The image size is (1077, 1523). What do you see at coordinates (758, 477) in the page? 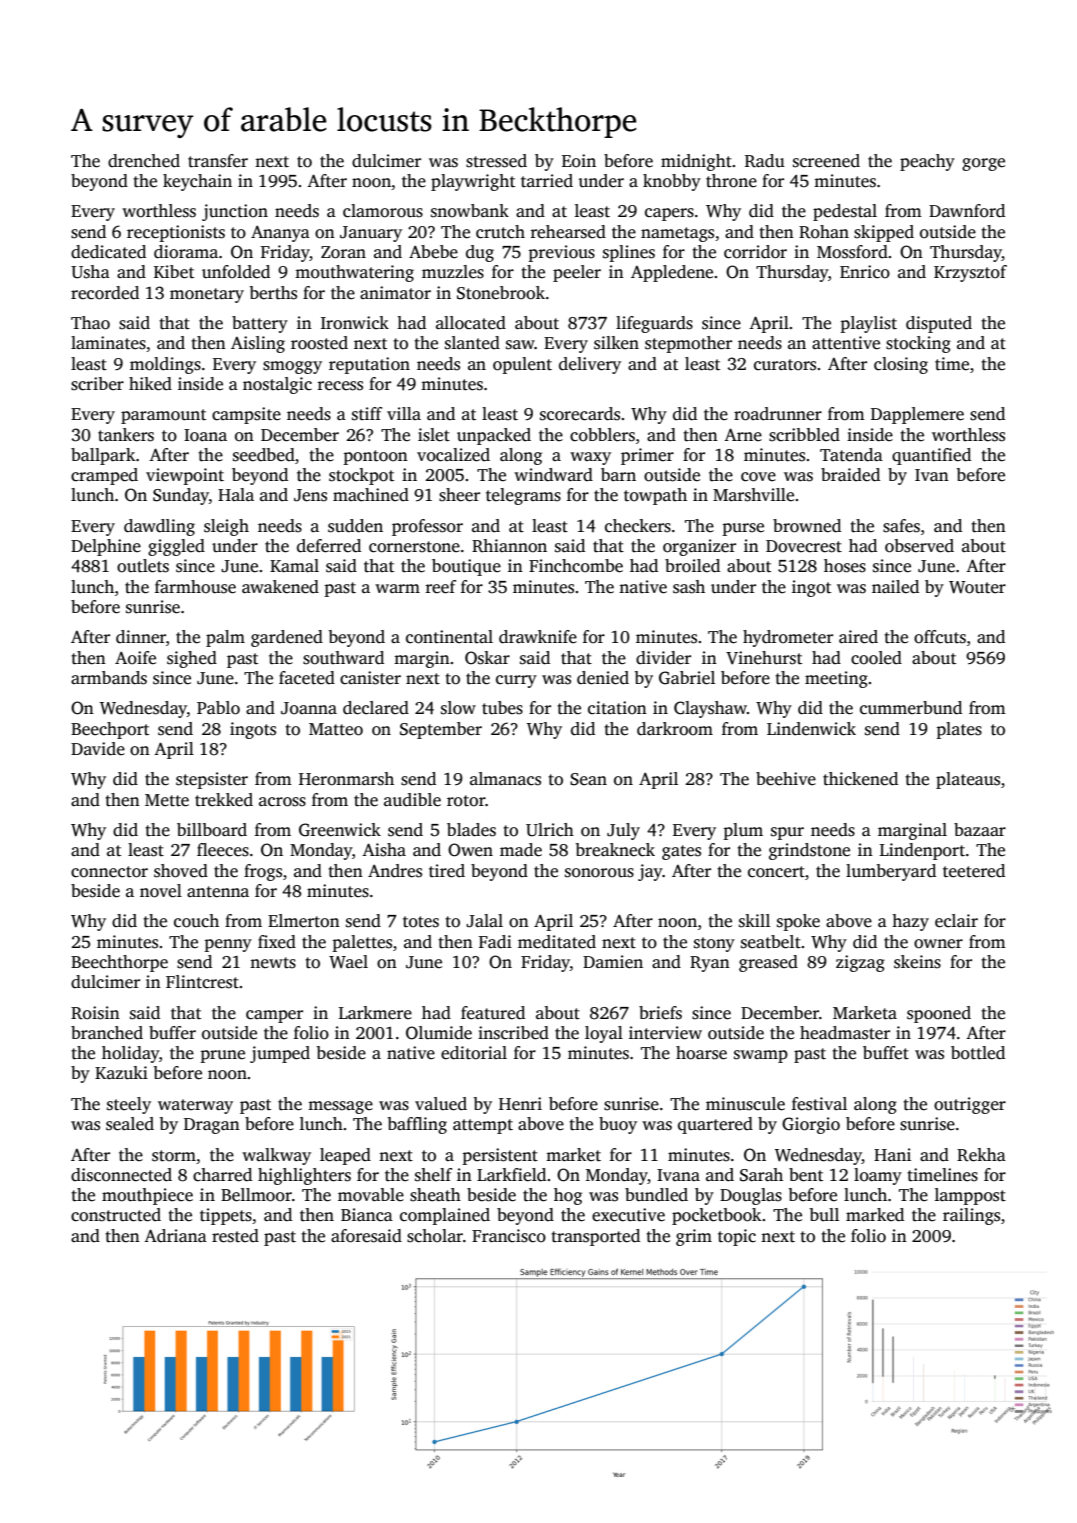
I see `cove` at bounding box center [758, 477].
